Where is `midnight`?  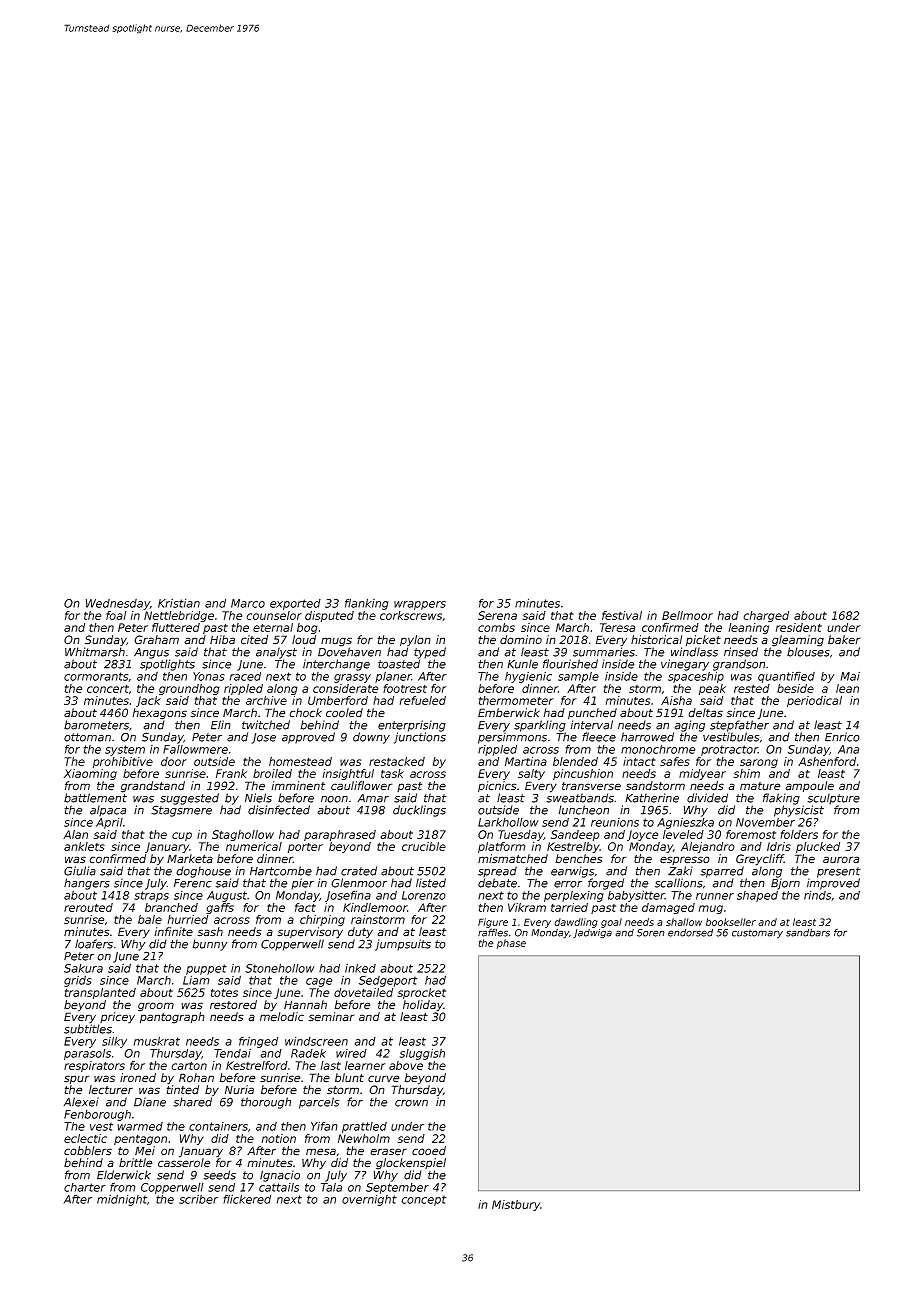
midnight is located at coordinates (122, 1200).
